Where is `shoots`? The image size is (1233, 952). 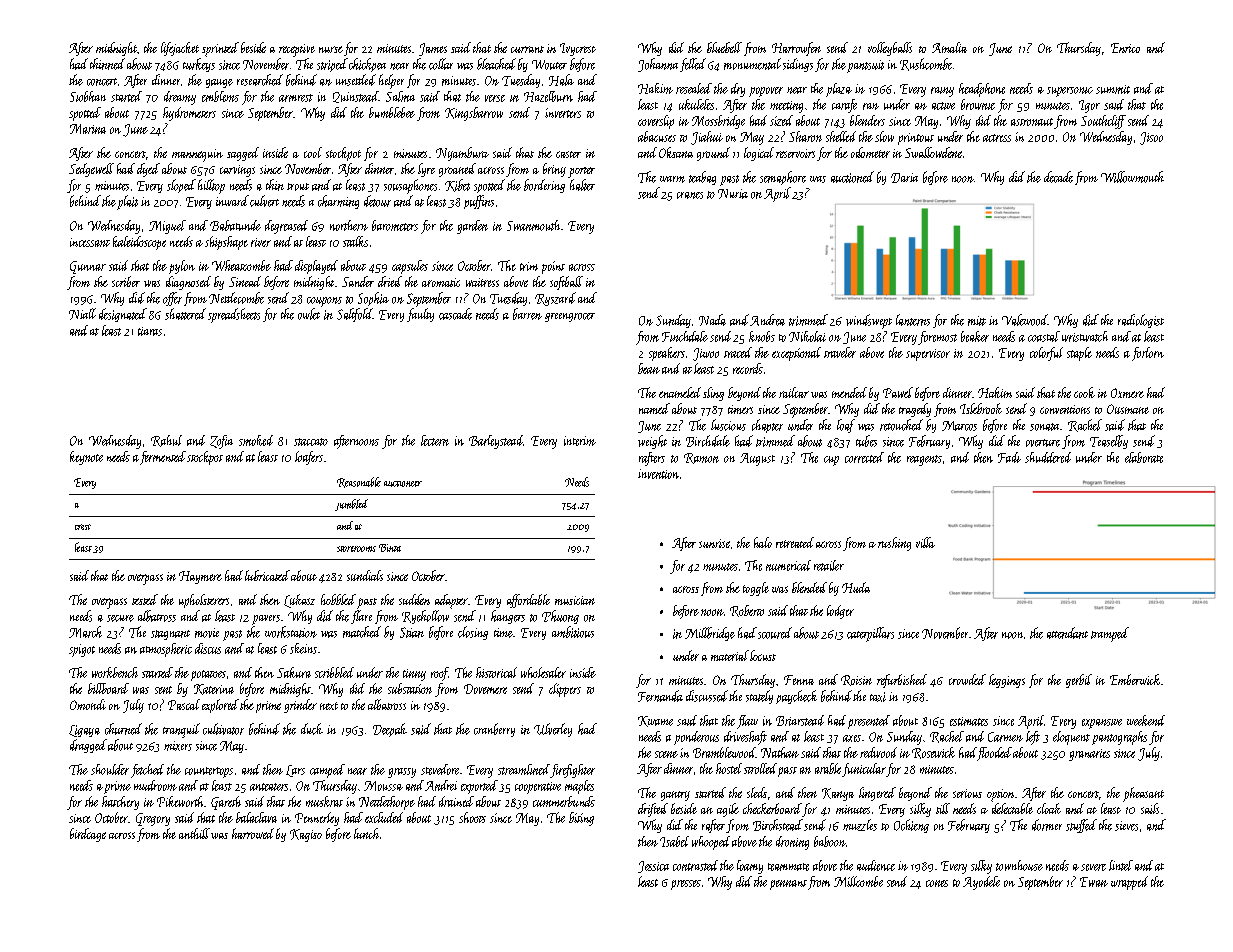 shoots is located at coordinates (472, 817).
